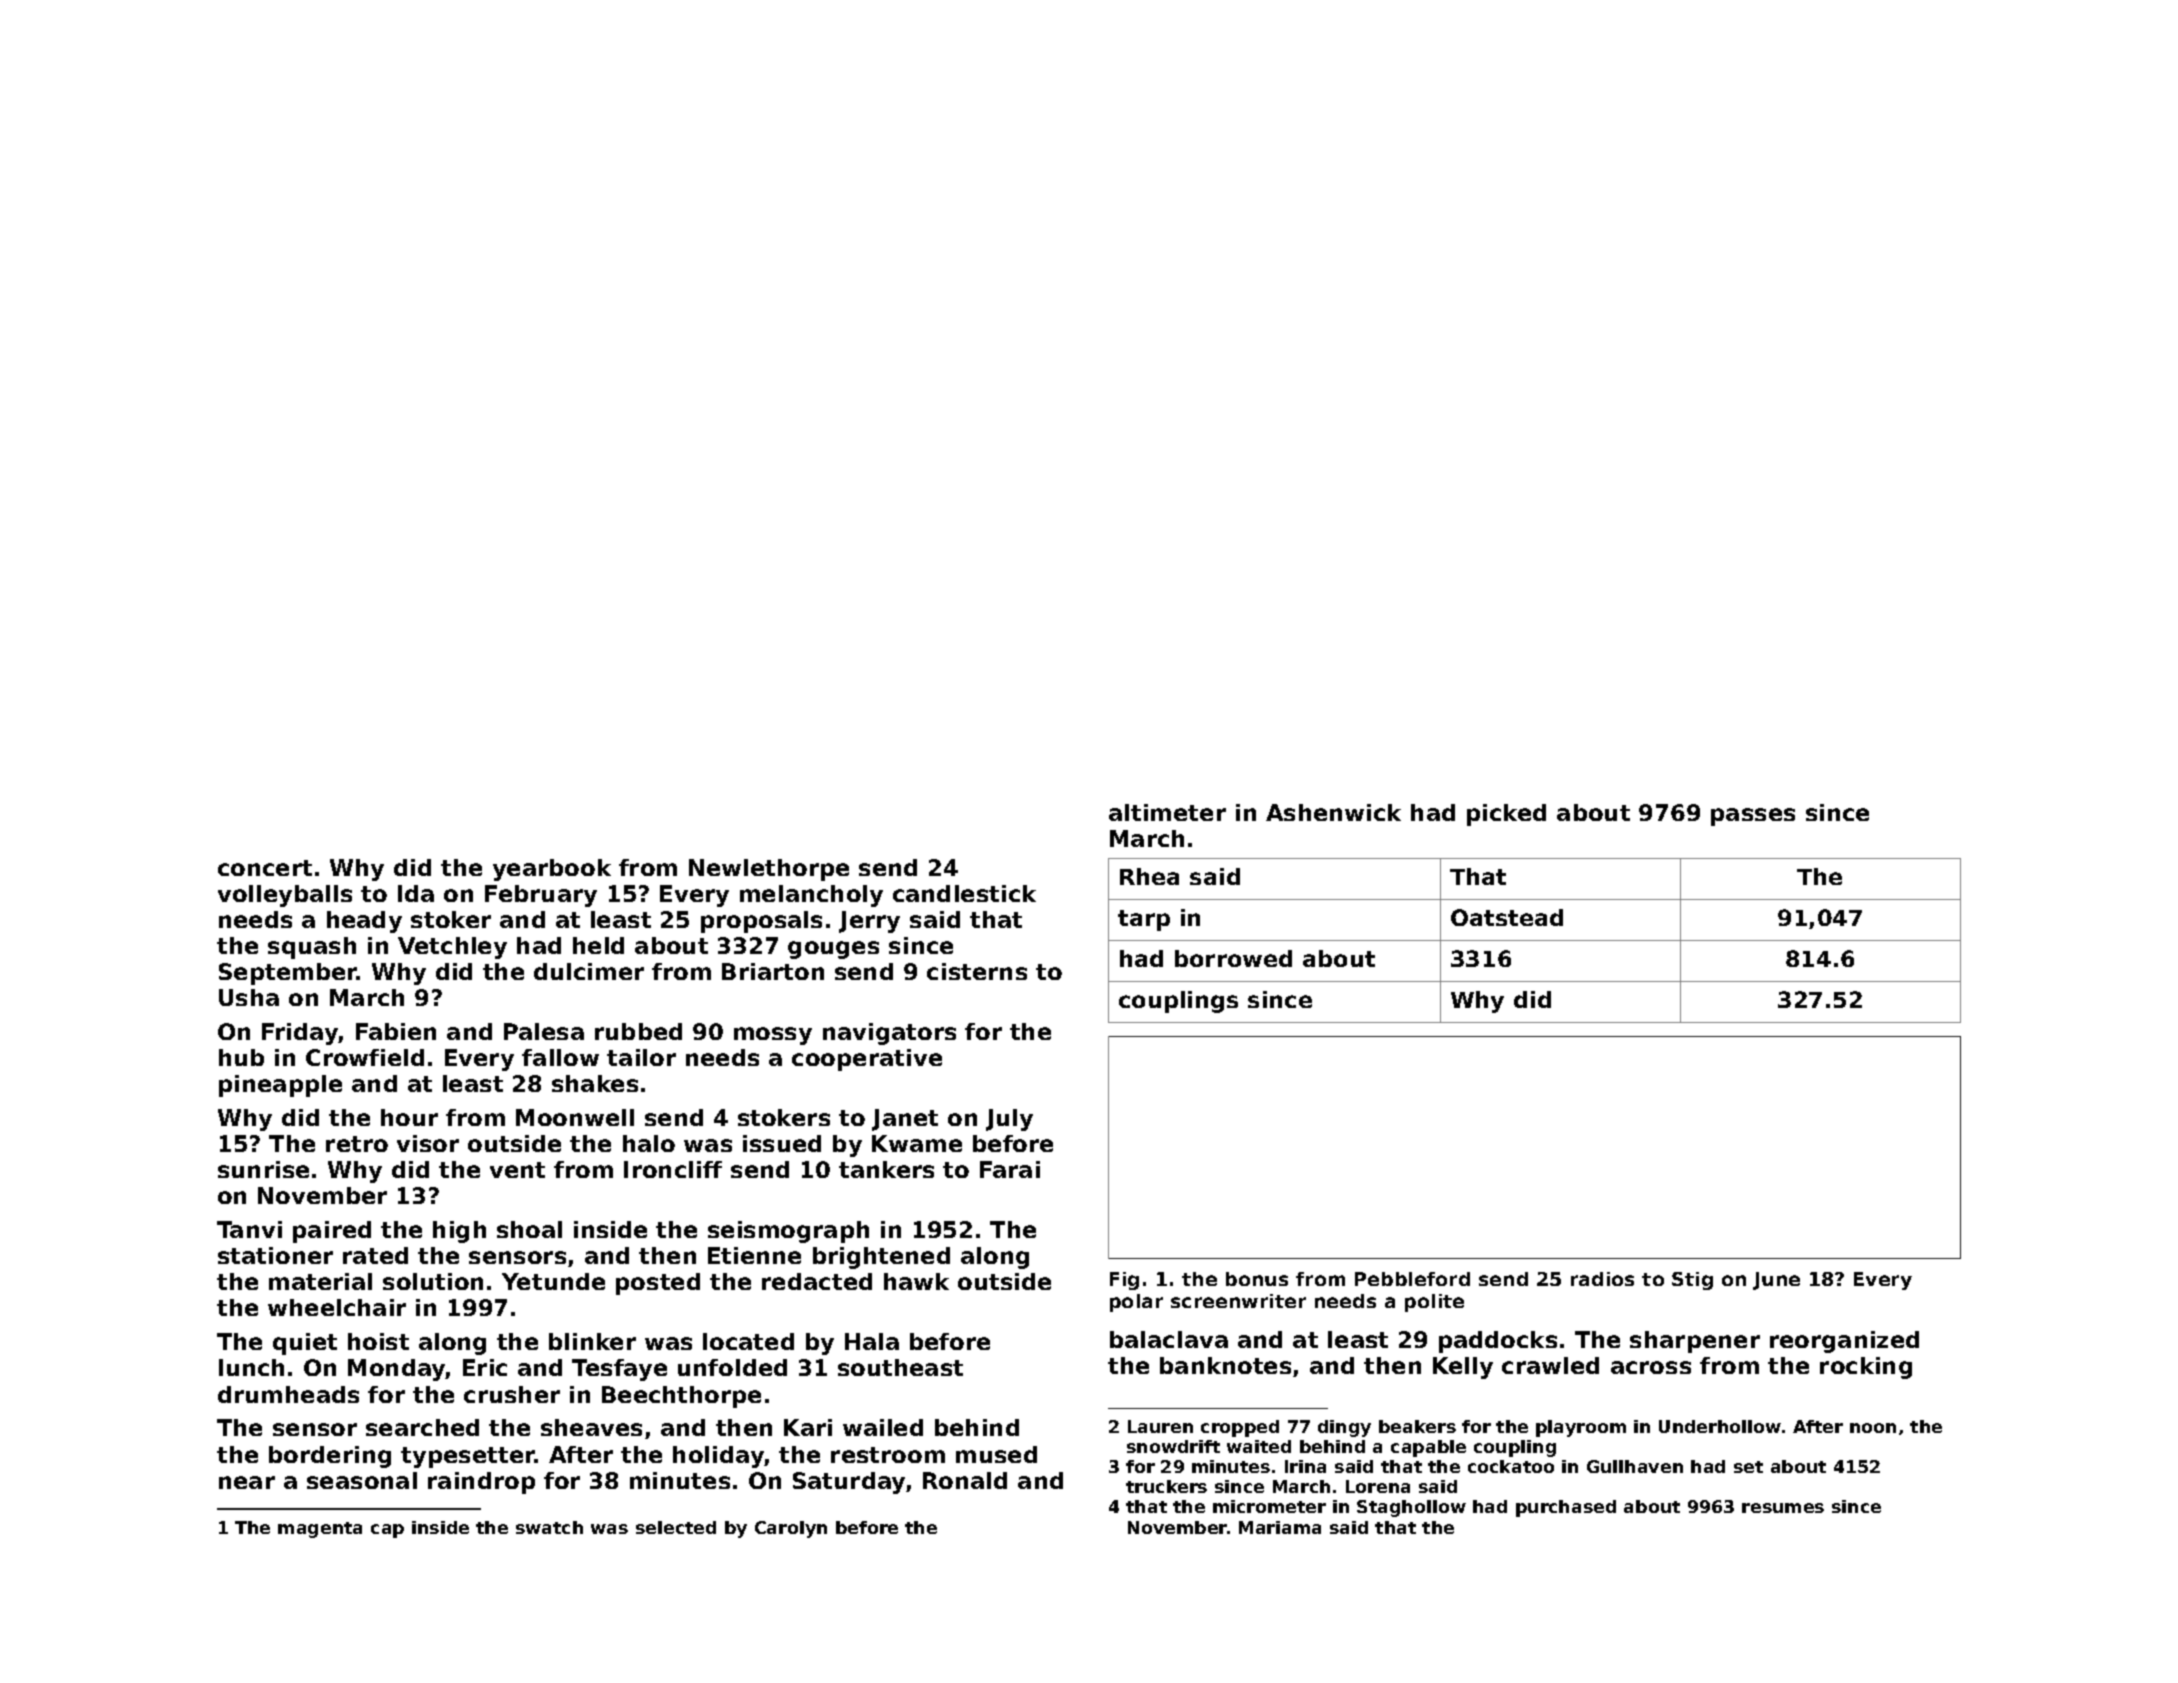 This page has width=2178, height=1683. I want to click on yearbook, so click(552, 870).
